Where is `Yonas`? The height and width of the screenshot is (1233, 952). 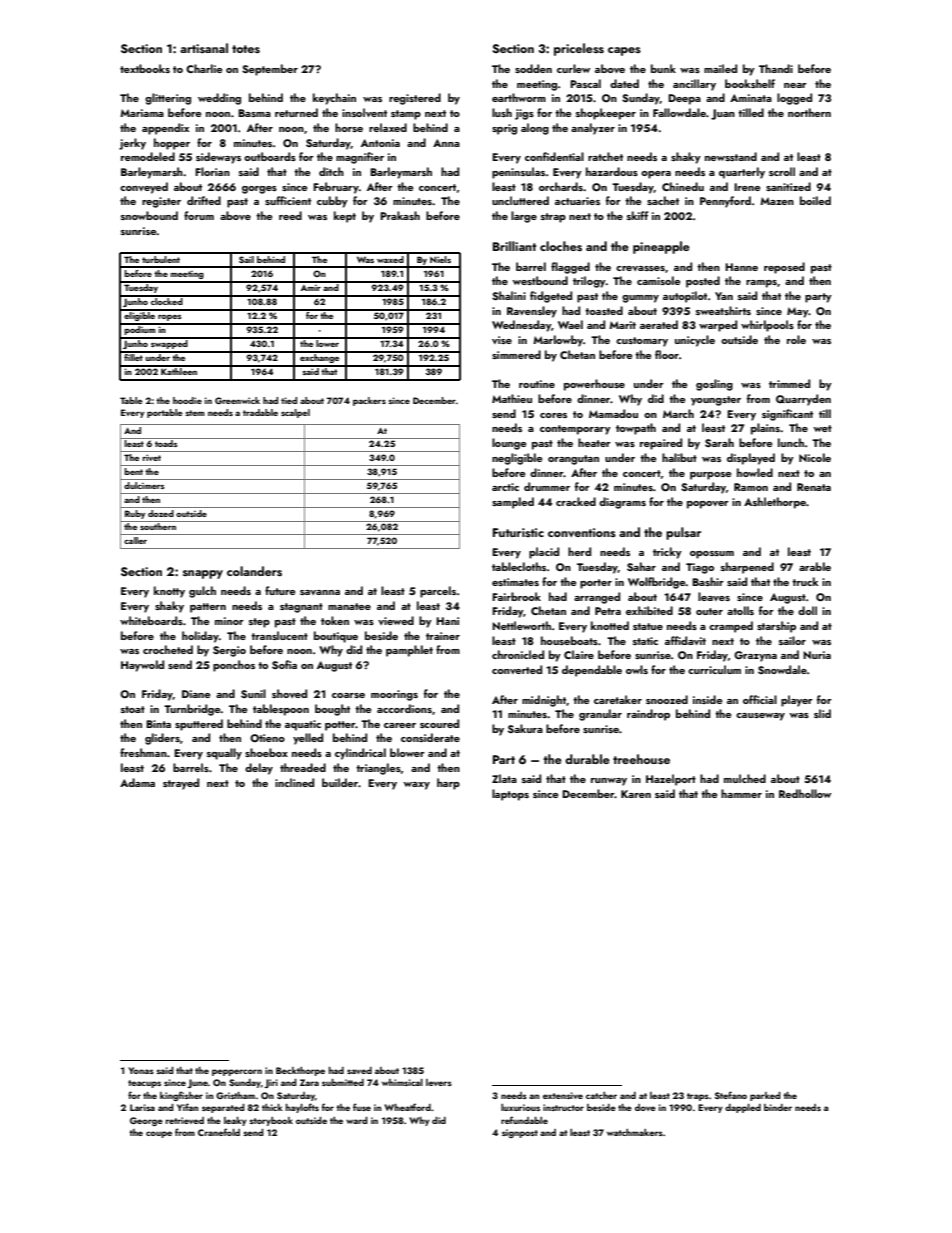
Yonas is located at coordinates (141, 1070).
